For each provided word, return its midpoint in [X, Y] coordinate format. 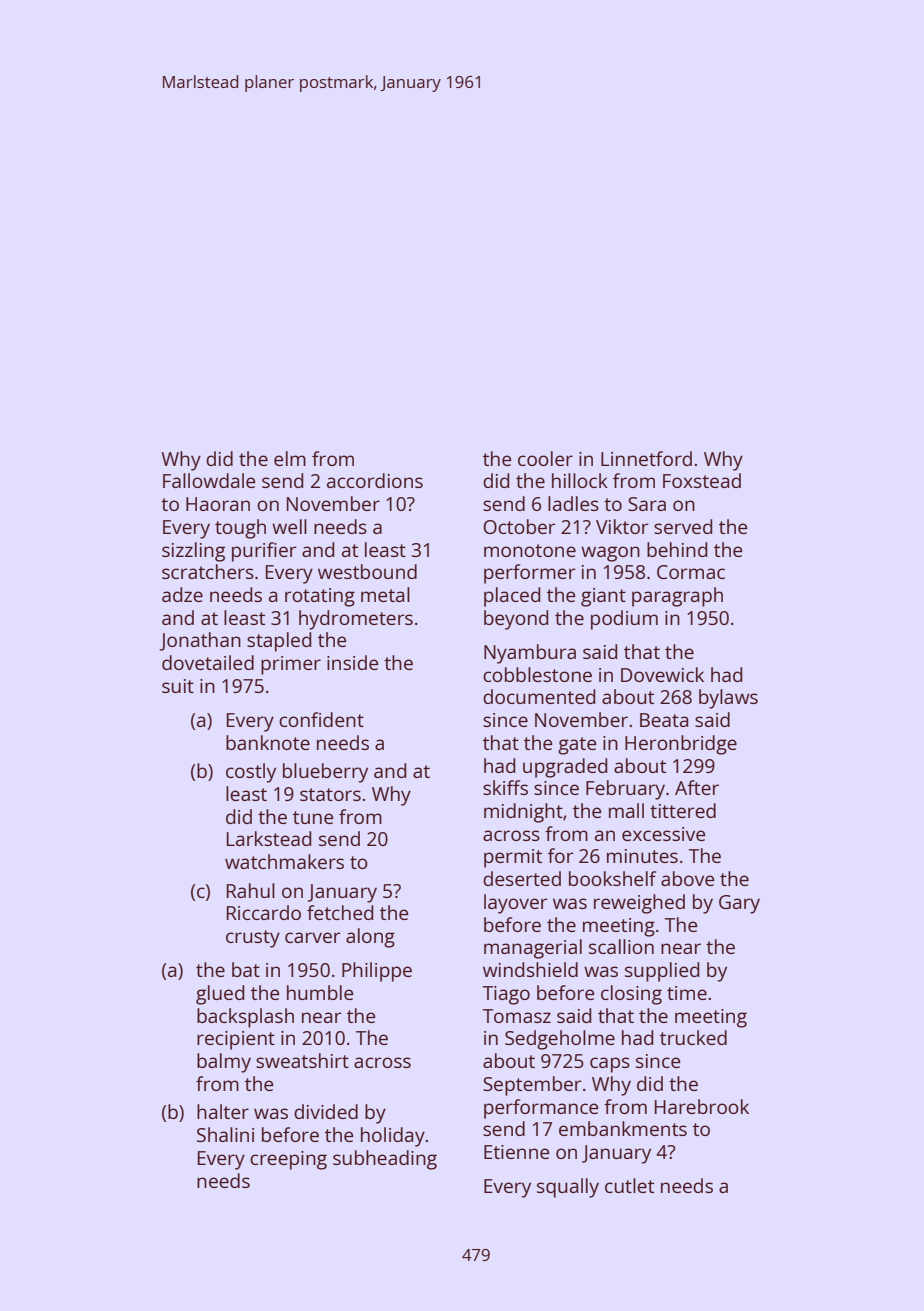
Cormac [691, 572]
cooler [545, 458]
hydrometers [356, 620]
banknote [268, 742]
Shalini [225, 1134]
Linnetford [646, 458]
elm [290, 458]
